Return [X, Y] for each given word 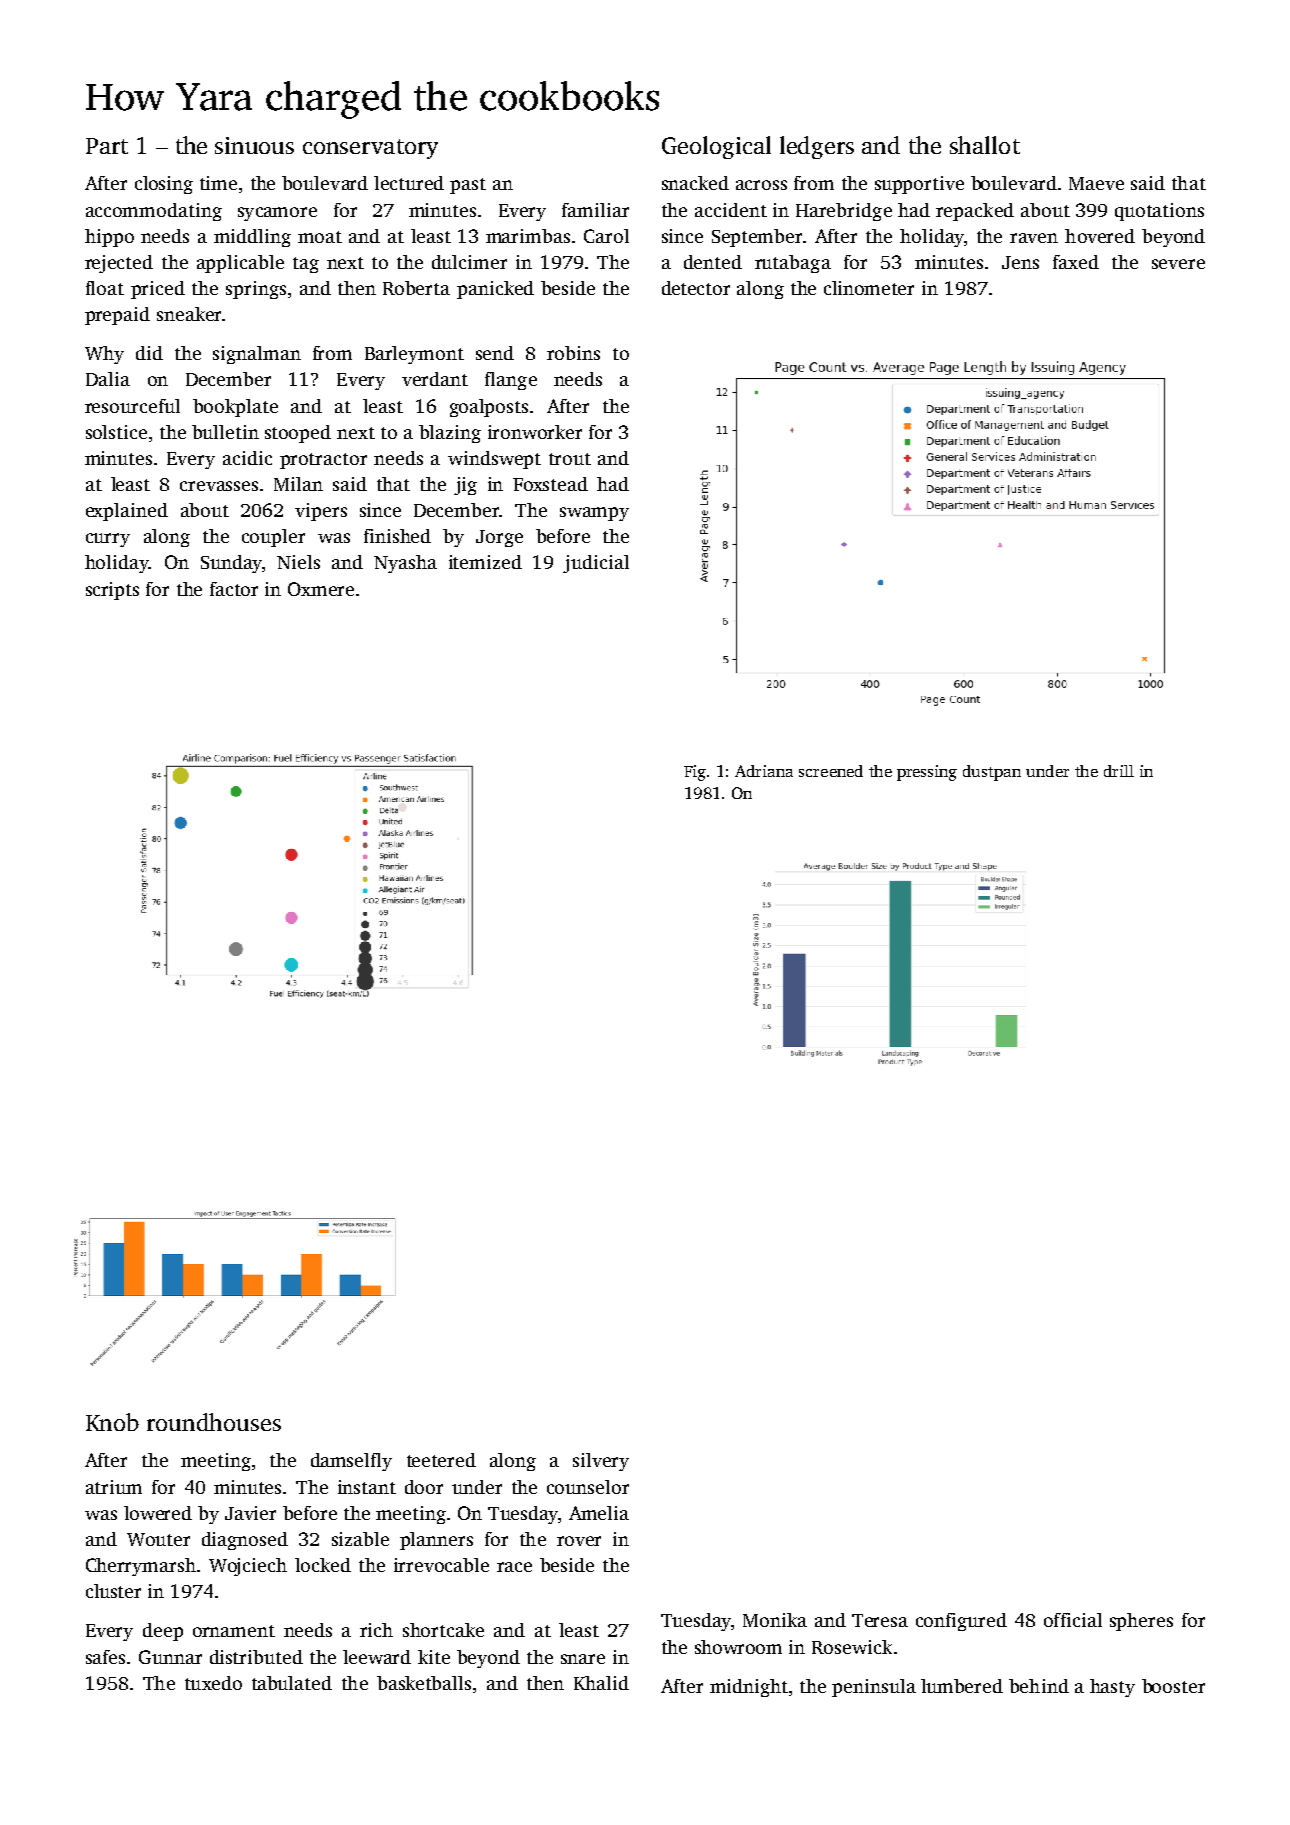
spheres [1141, 1622]
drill [1119, 771]
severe [1178, 264]
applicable [240, 264]
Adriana [764, 771]
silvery [601, 1462]
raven [1034, 238]
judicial [596, 564]
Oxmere [321, 589]
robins [573, 353]
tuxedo [213, 1683]
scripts [112, 591]
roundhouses [214, 1422]
